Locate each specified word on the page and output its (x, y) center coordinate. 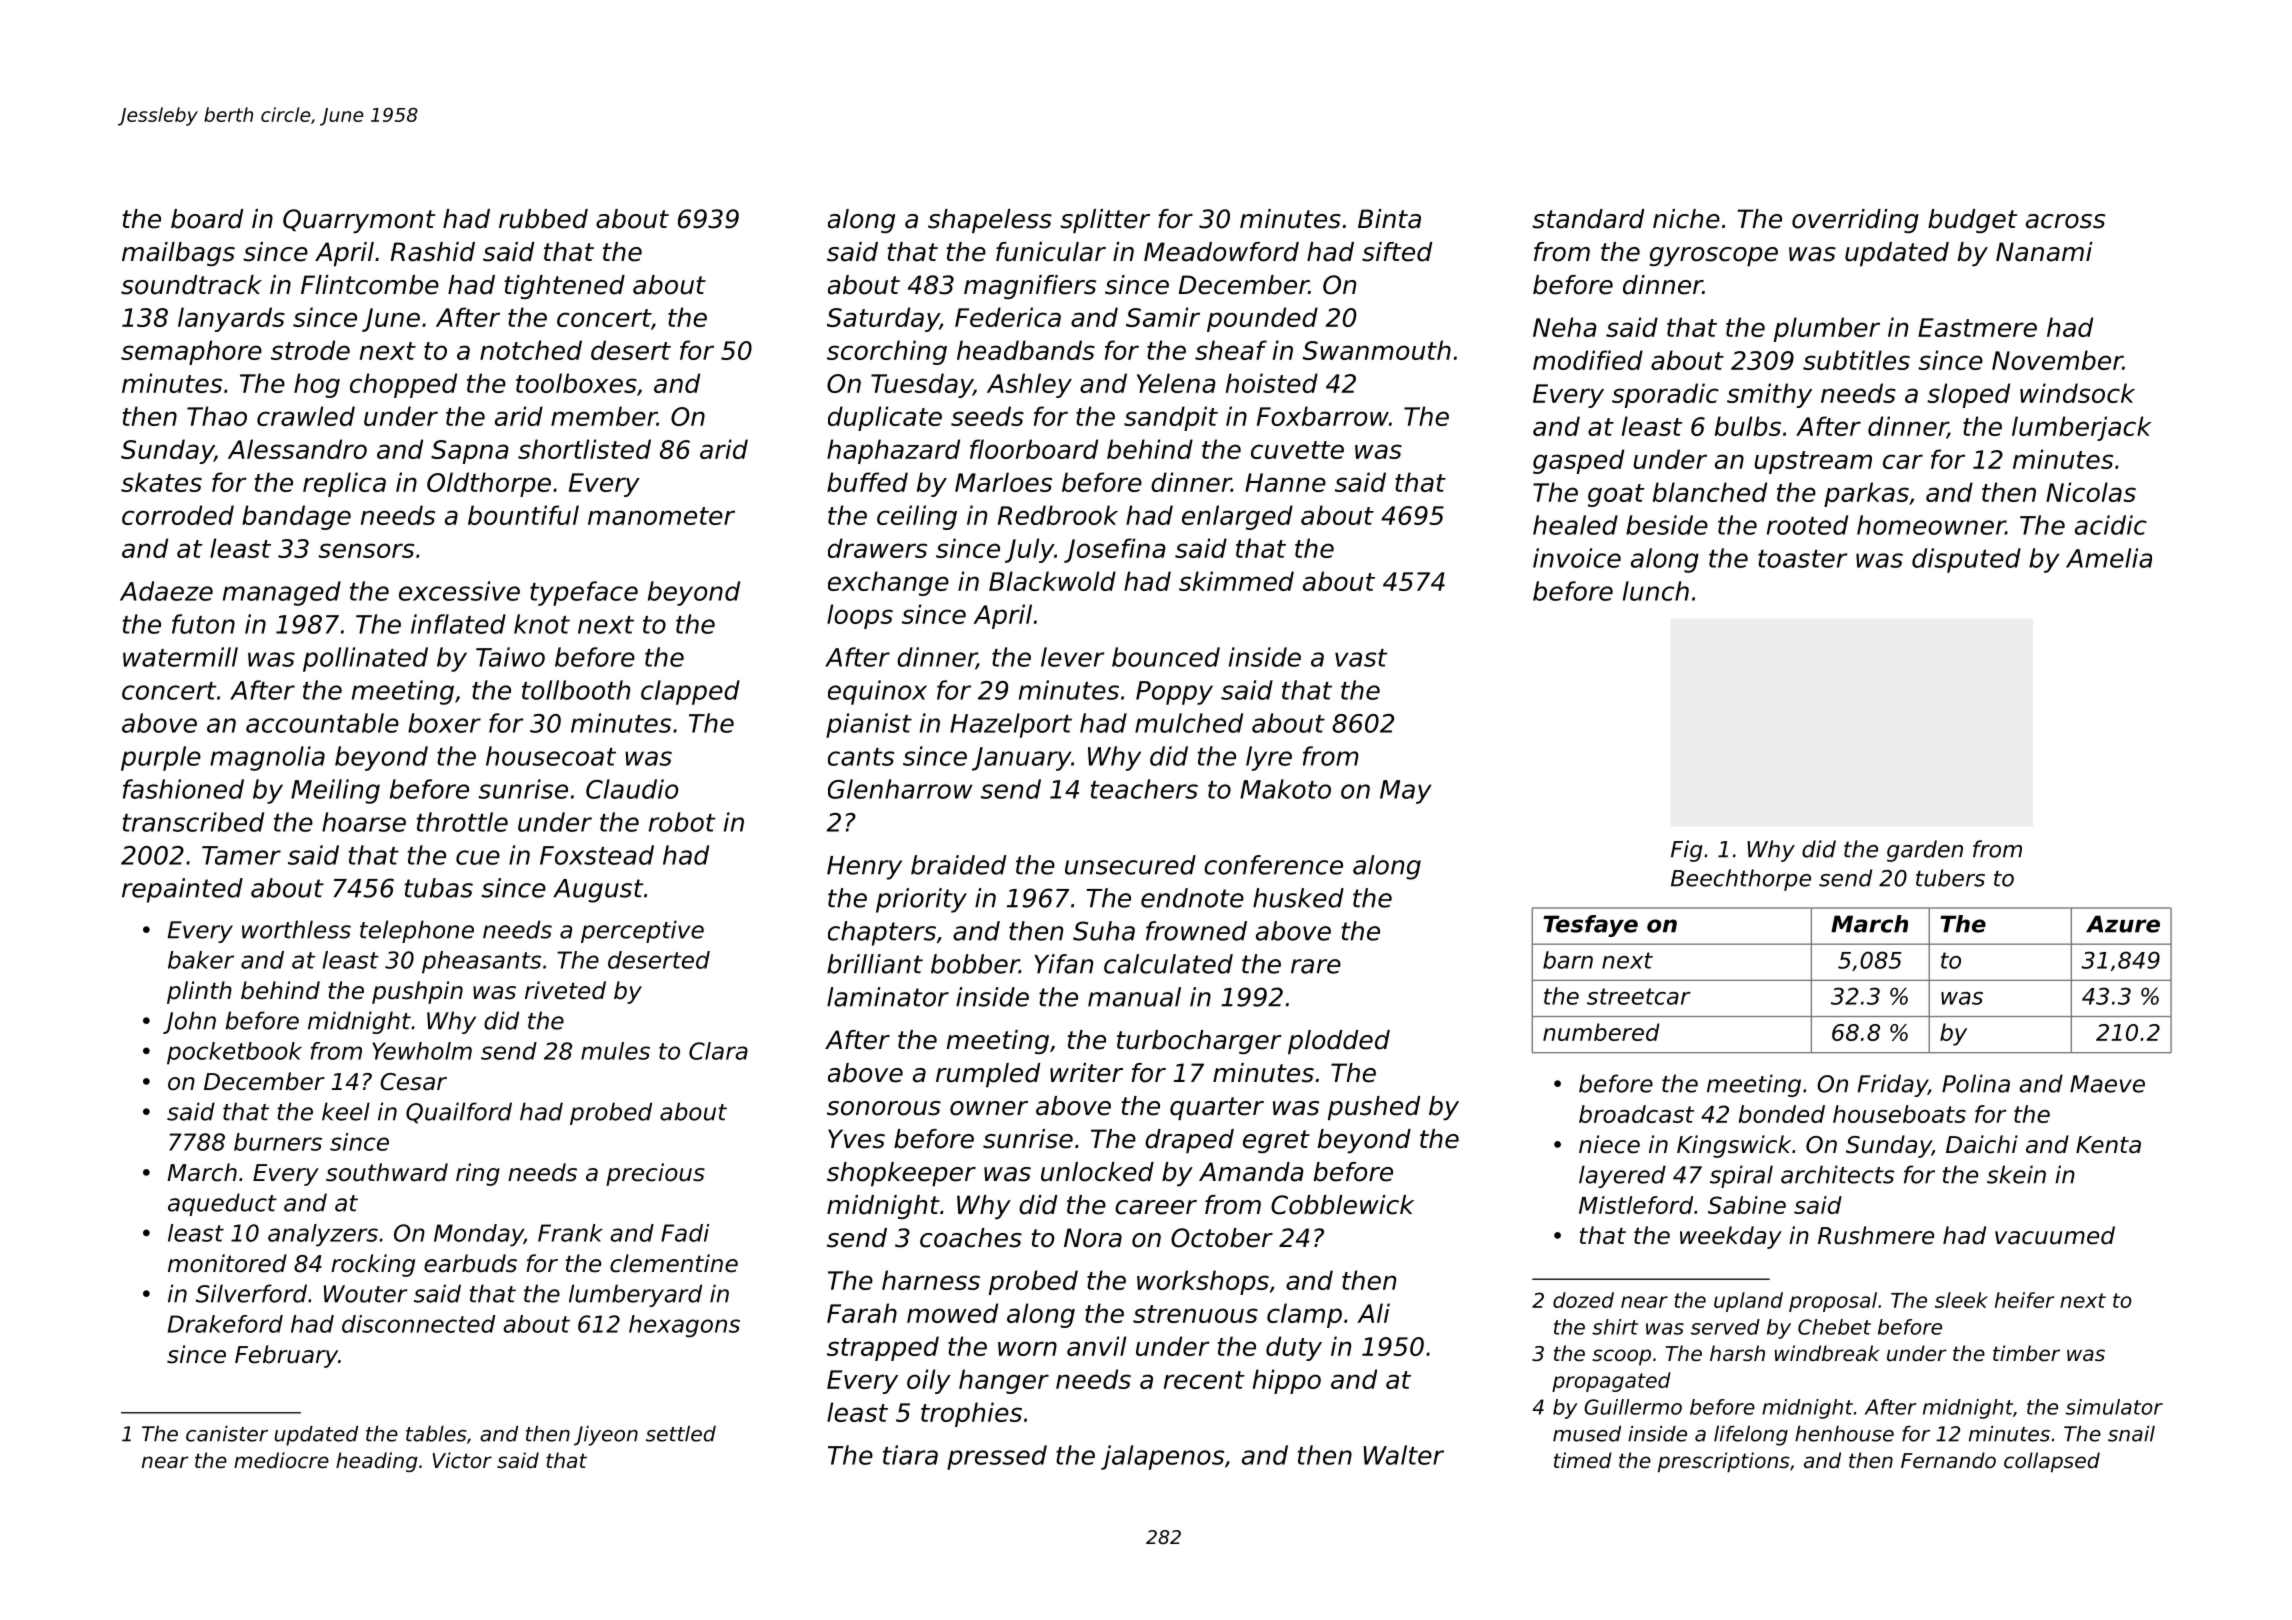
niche (1686, 219)
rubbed (543, 219)
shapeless (990, 221)
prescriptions (1724, 1462)
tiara (910, 1455)
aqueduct (222, 1204)
